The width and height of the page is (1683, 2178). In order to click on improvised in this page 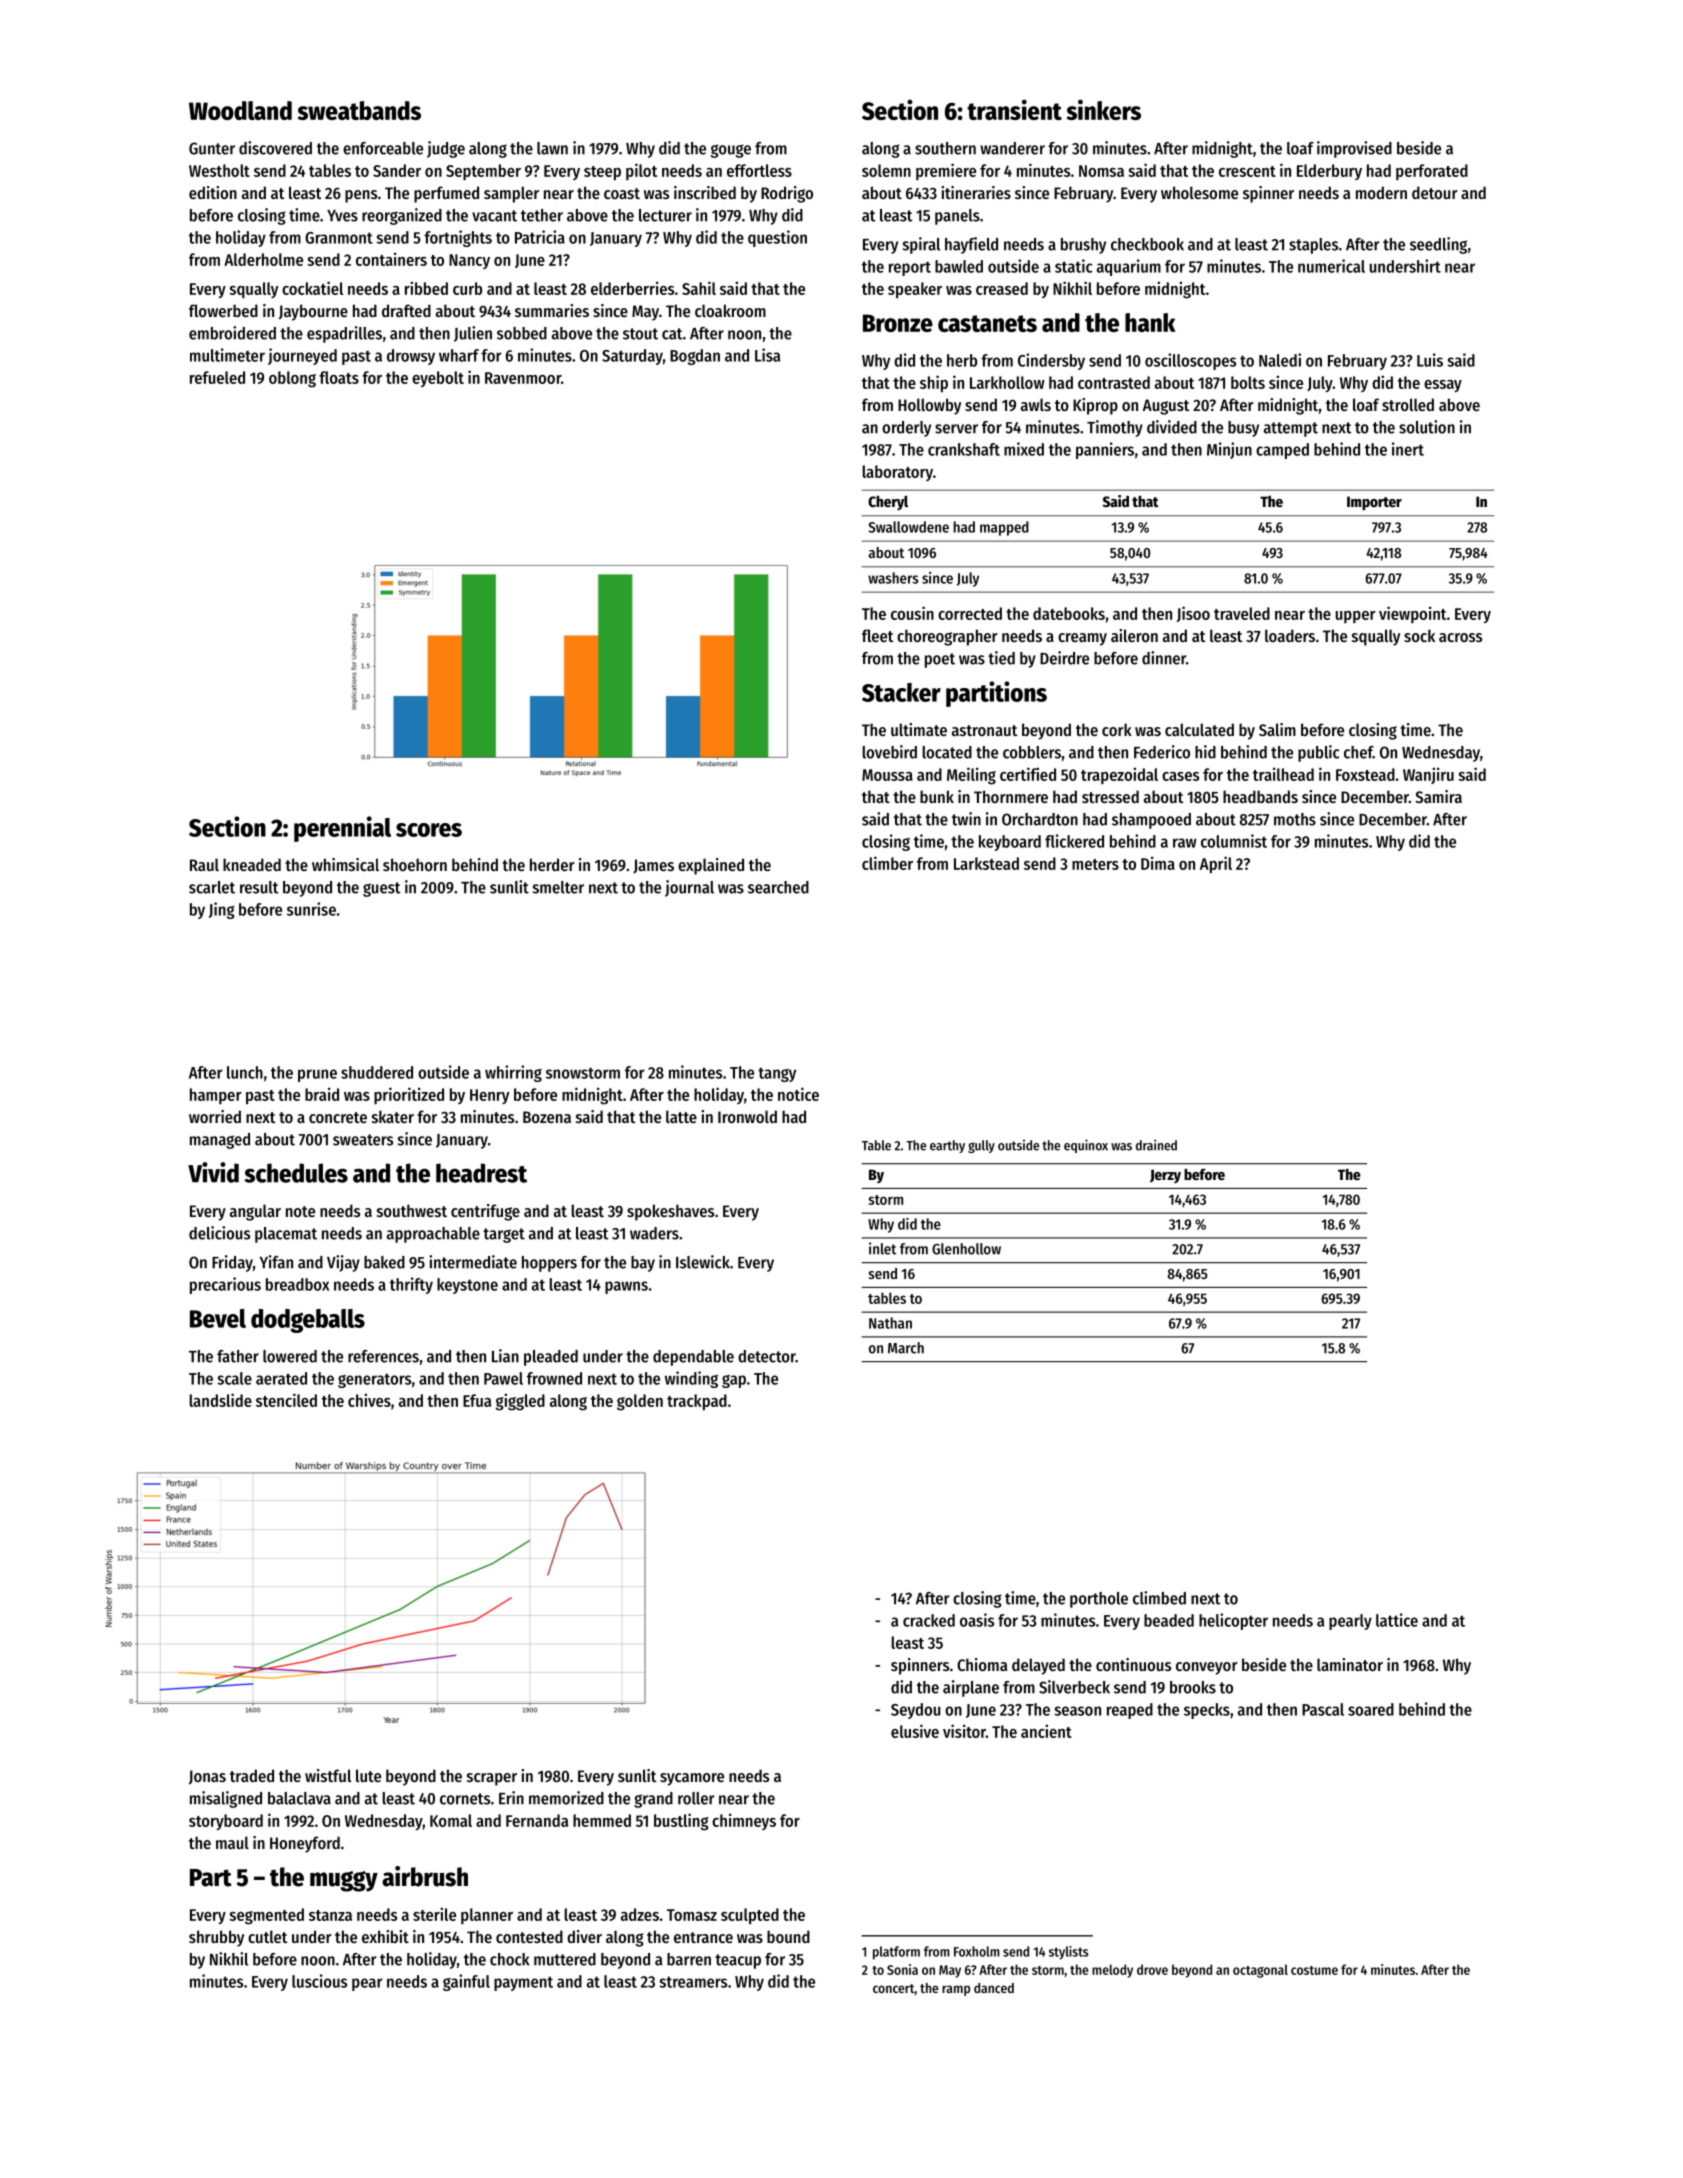, I will do `click(1354, 149)`.
